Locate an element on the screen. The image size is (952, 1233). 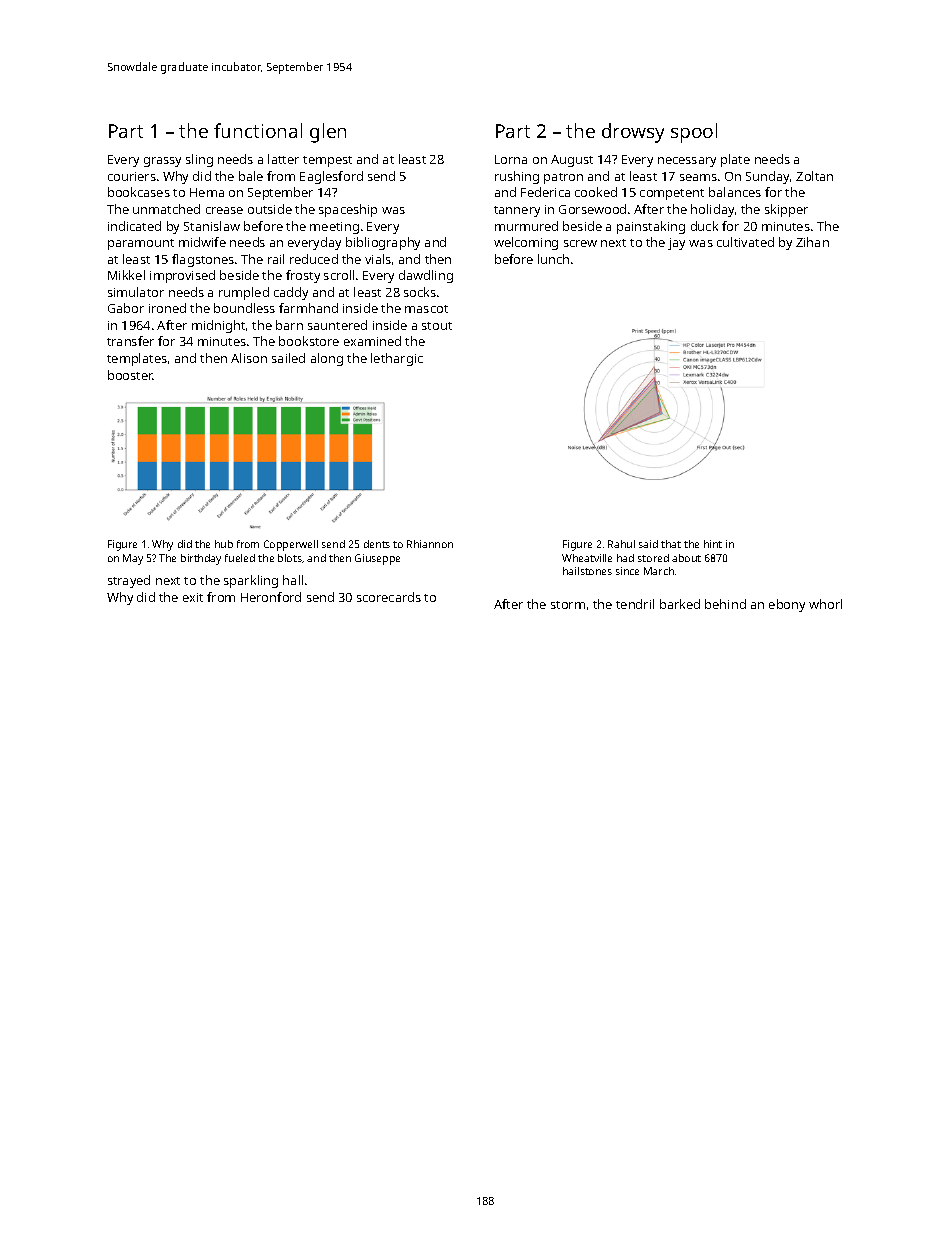
paramount is located at coordinates (141, 244).
